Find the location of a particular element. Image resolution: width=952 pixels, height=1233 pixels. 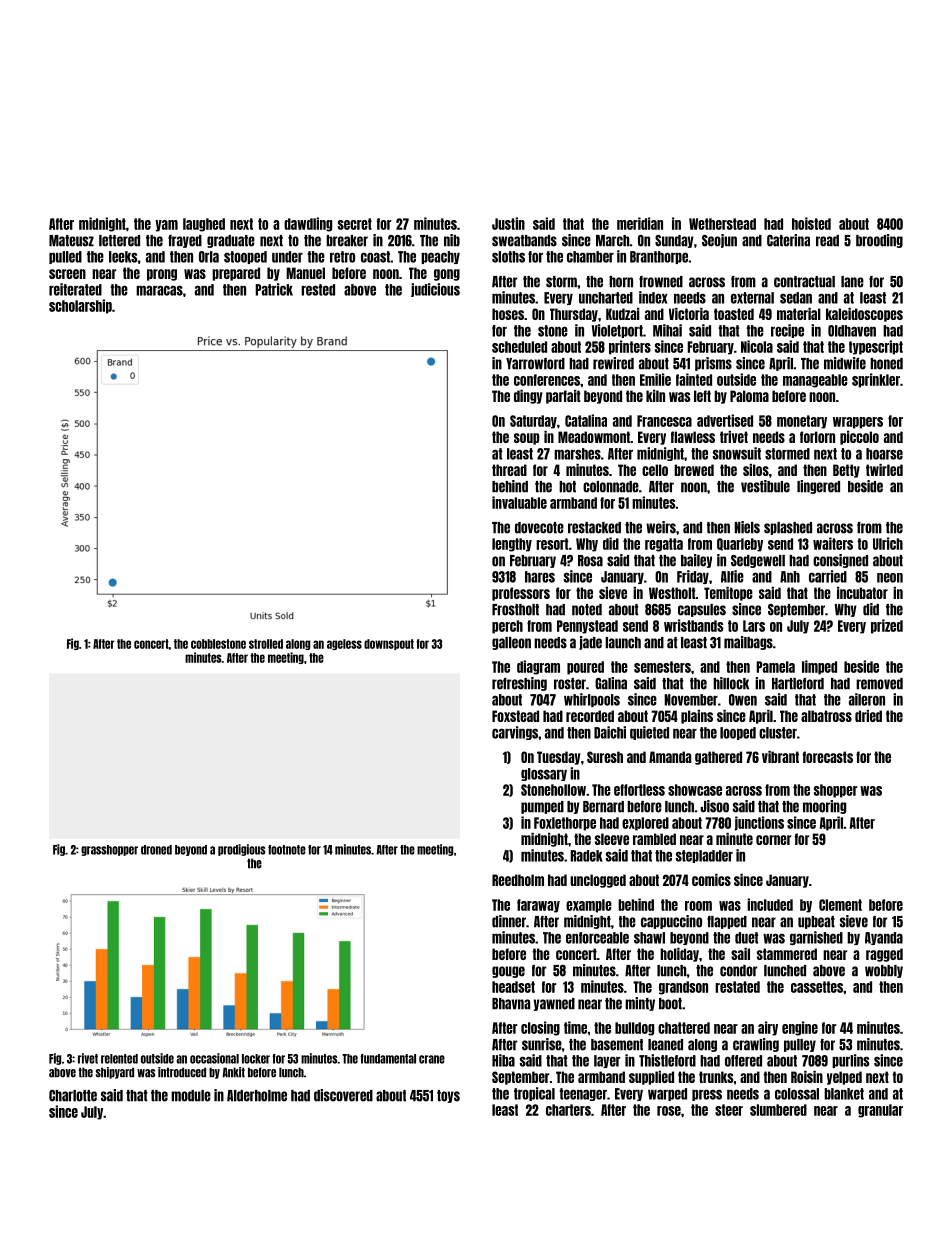

forecasts is located at coordinates (828, 757).
